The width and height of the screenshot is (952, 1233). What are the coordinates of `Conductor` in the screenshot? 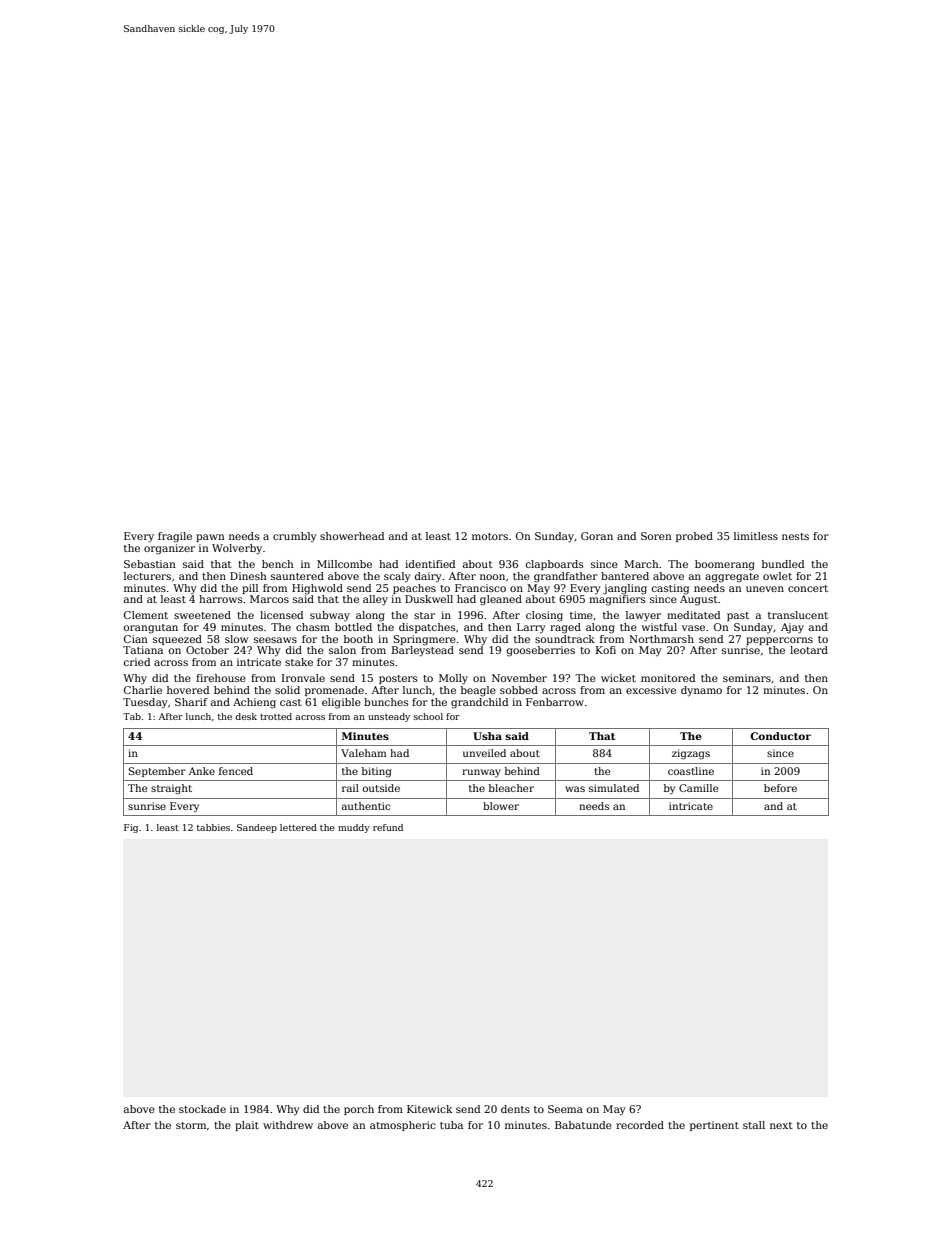 It's located at (780, 736).
